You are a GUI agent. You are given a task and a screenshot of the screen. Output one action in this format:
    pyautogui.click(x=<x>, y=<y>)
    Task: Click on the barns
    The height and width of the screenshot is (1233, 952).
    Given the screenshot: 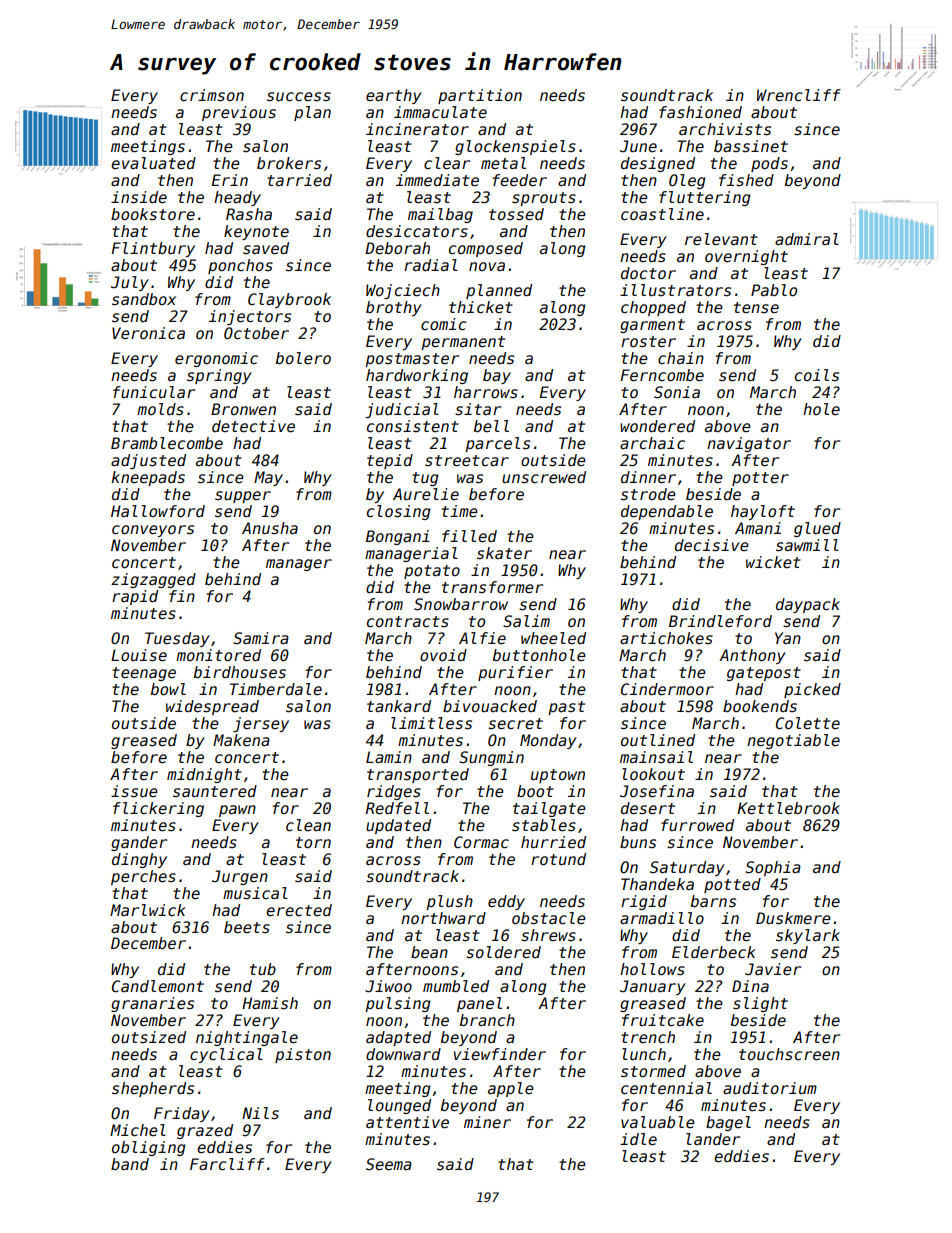 What is the action you would take?
    pyautogui.click(x=713, y=901)
